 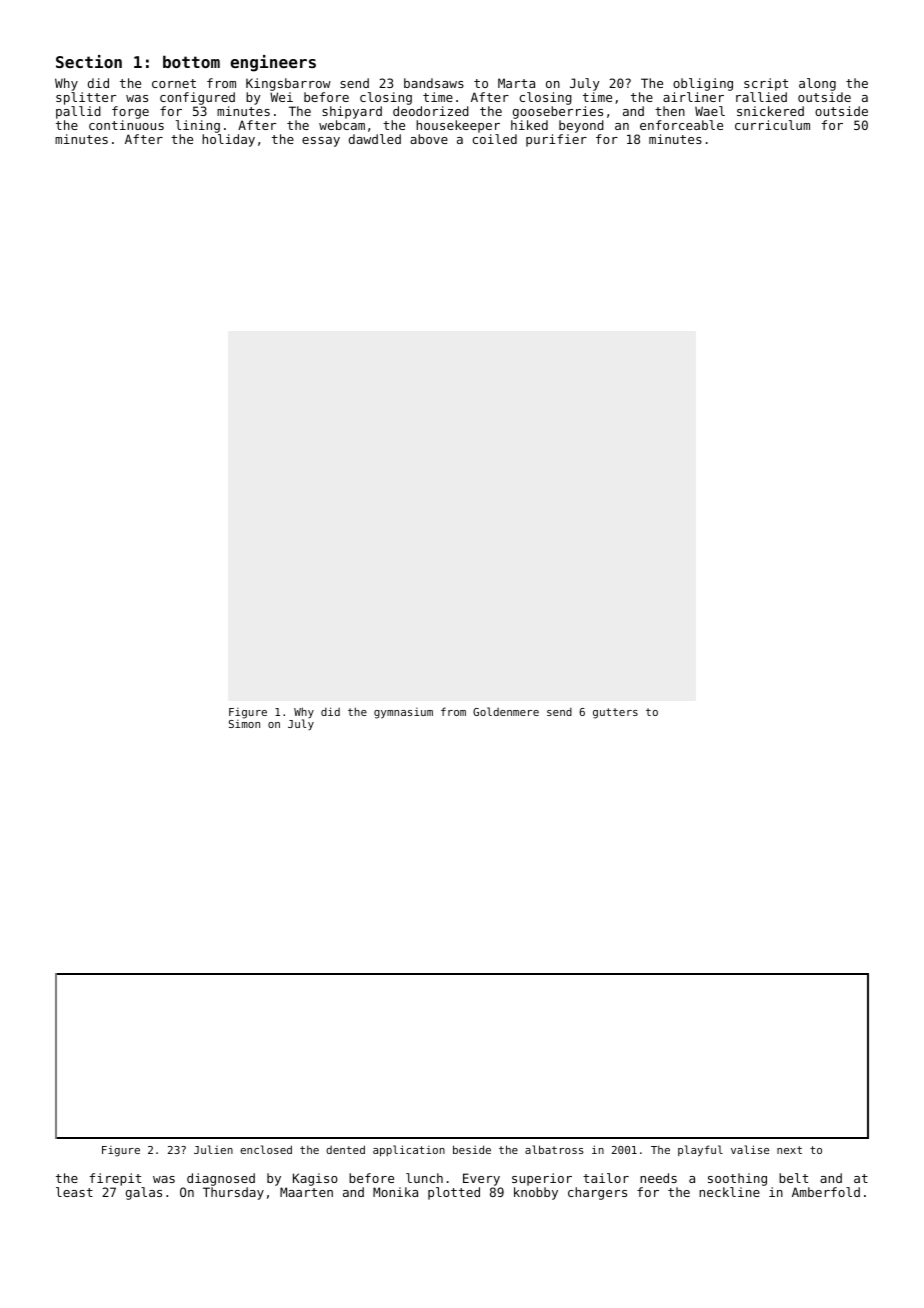 I want to click on continuous, so click(x=126, y=125).
